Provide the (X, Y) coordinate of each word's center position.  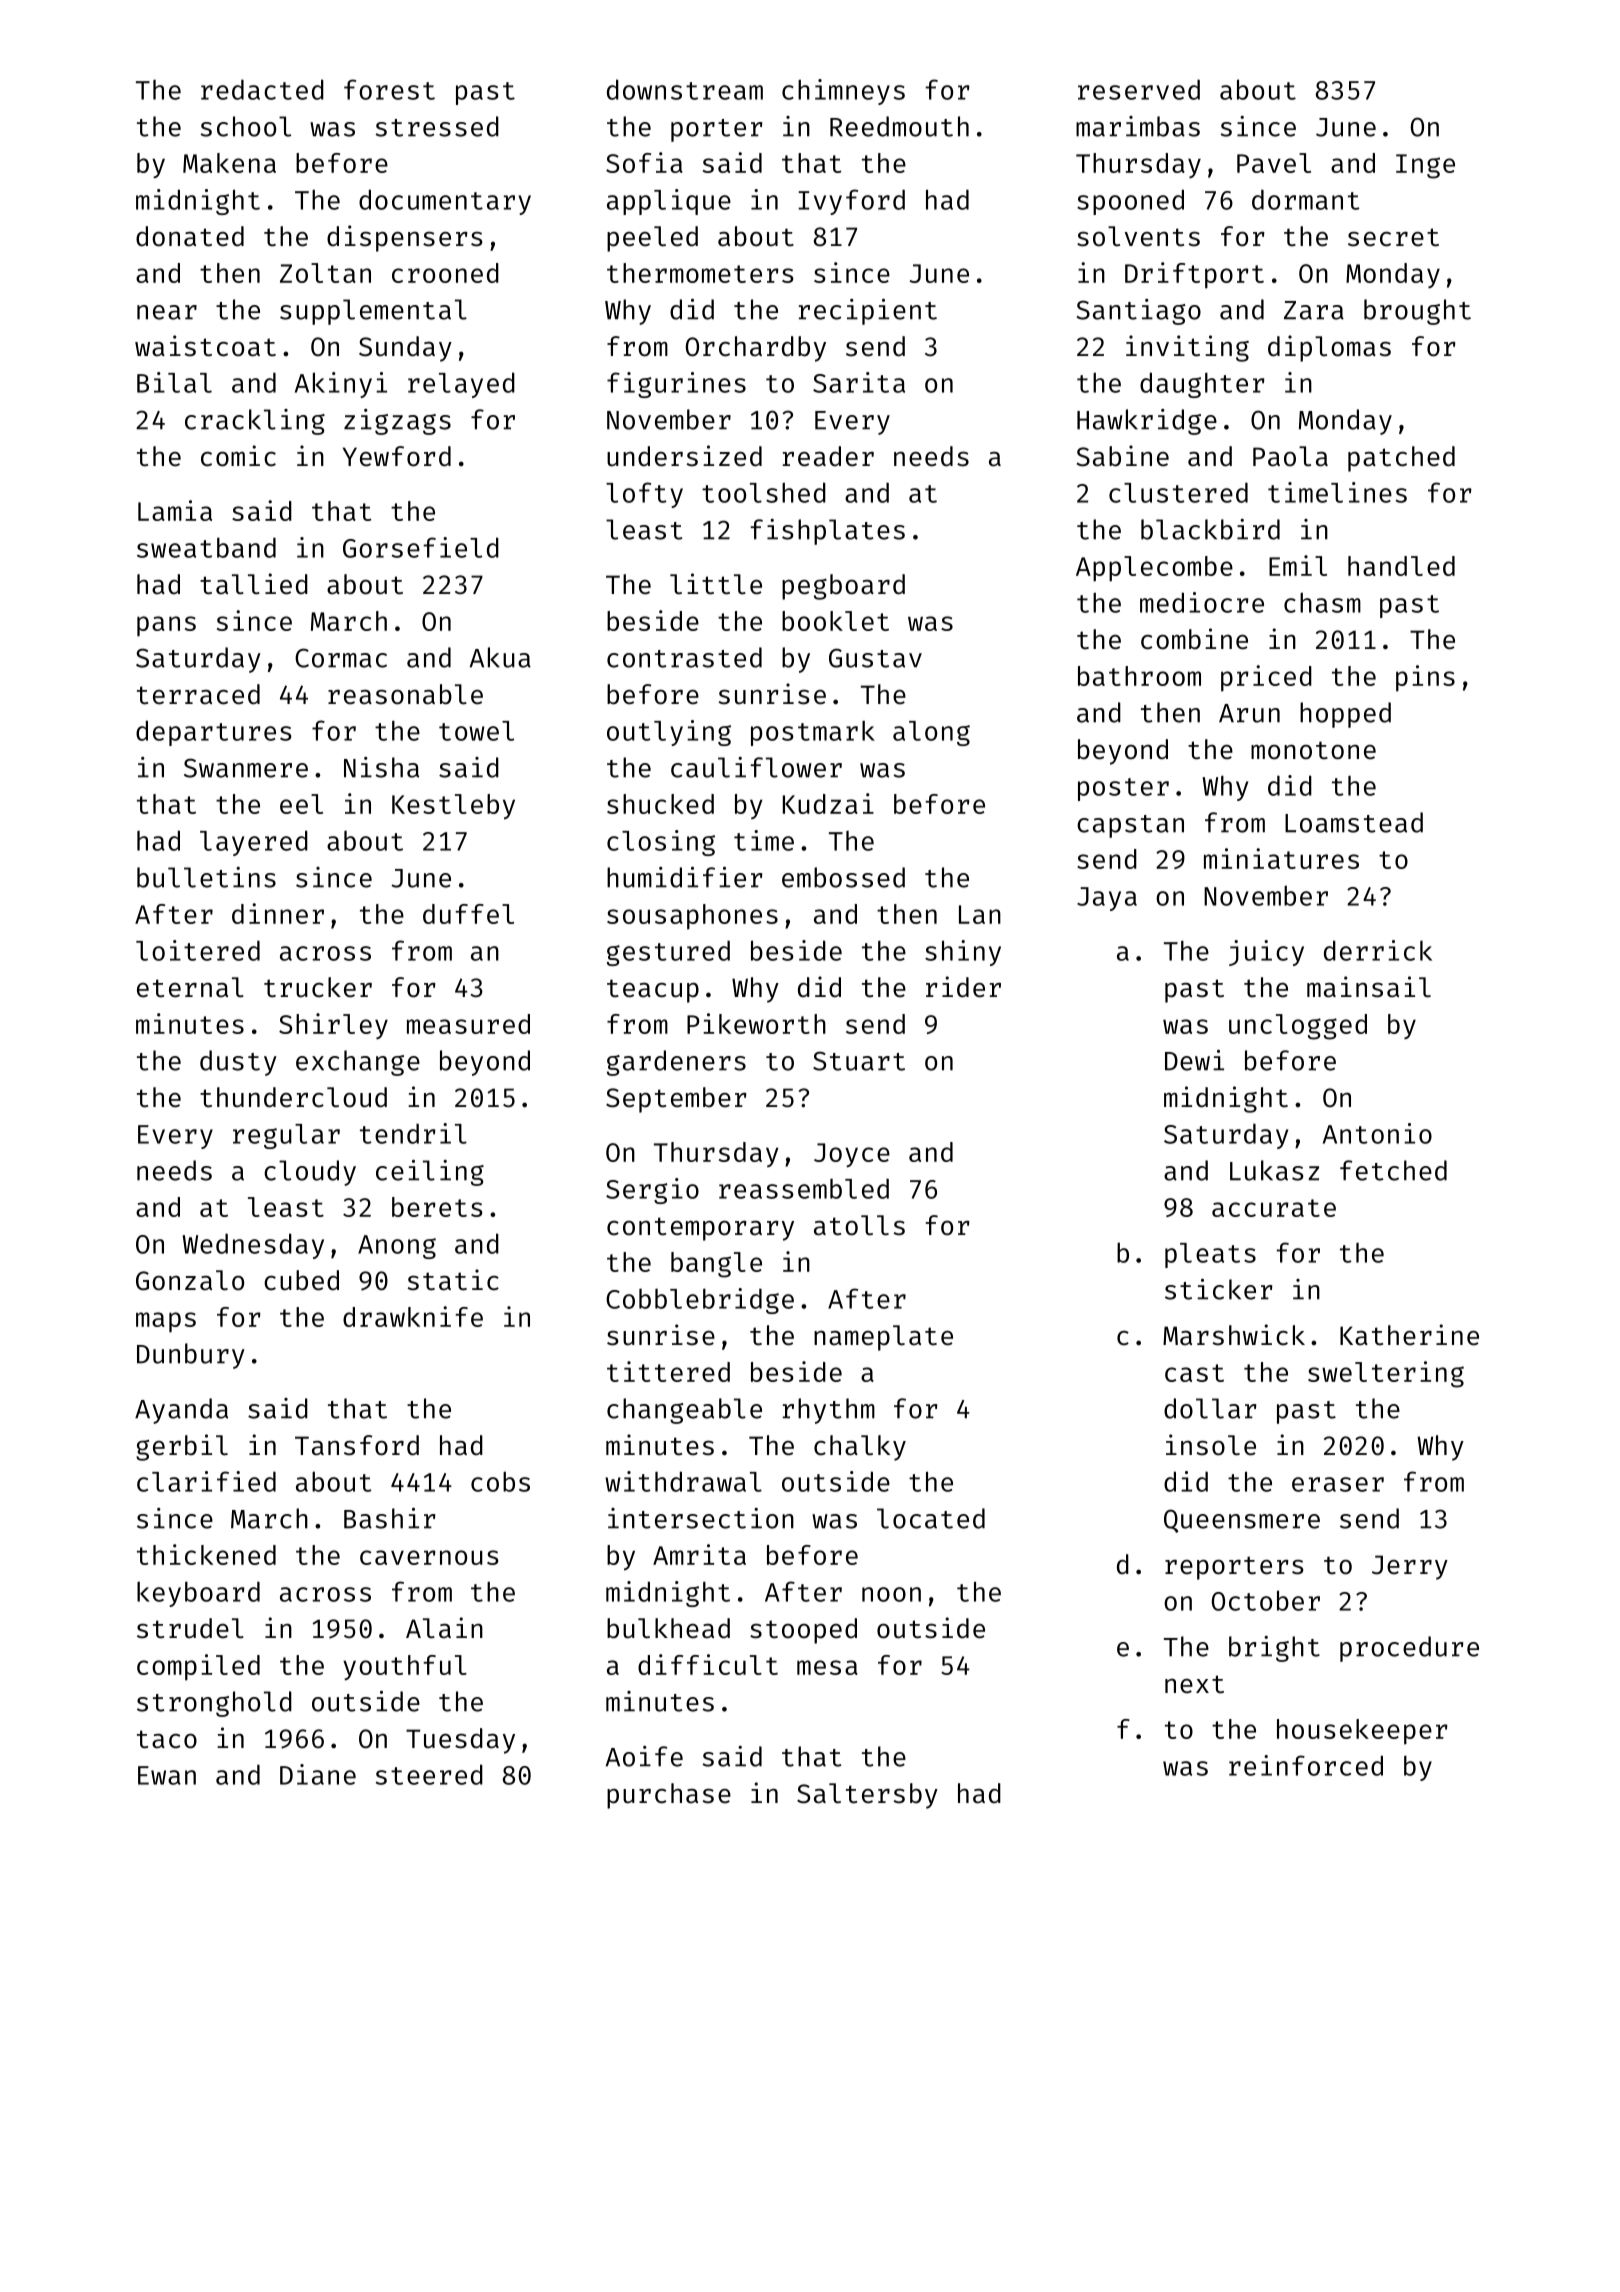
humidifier (684, 877)
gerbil (182, 1447)
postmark (813, 733)
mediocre (1202, 602)
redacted (262, 89)
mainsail (1369, 987)
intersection (701, 1518)
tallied (254, 584)
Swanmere (246, 768)
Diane (318, 1774)
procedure (1409, 1649)
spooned (1130, 202)
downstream (685, 89)
